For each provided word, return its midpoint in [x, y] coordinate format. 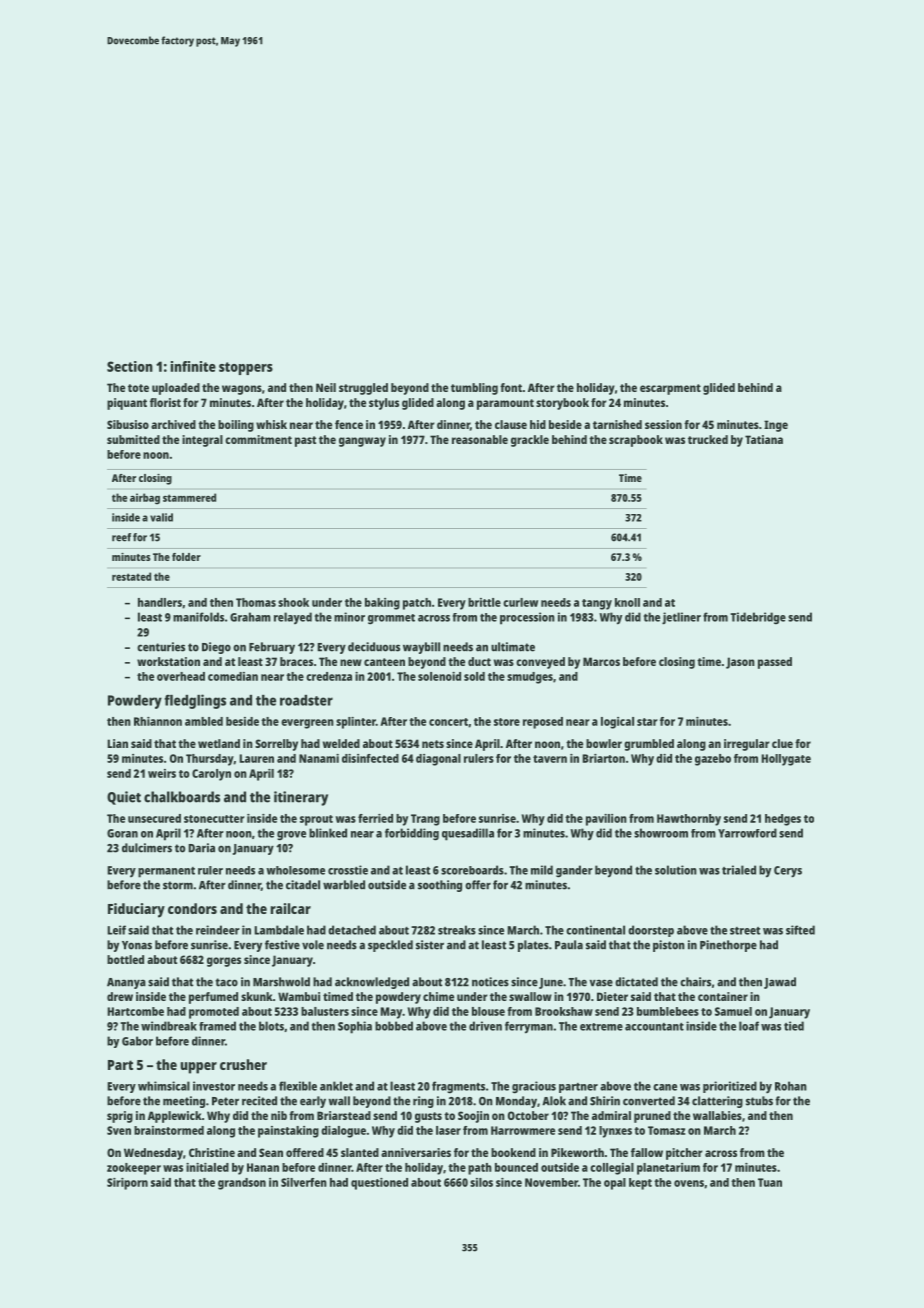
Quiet [124, 798]
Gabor [137, 1041]
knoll [627, 602]
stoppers [246, 368]
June [551, 983]
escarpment [670, 389]
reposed [543, 723]
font [511, 387]
